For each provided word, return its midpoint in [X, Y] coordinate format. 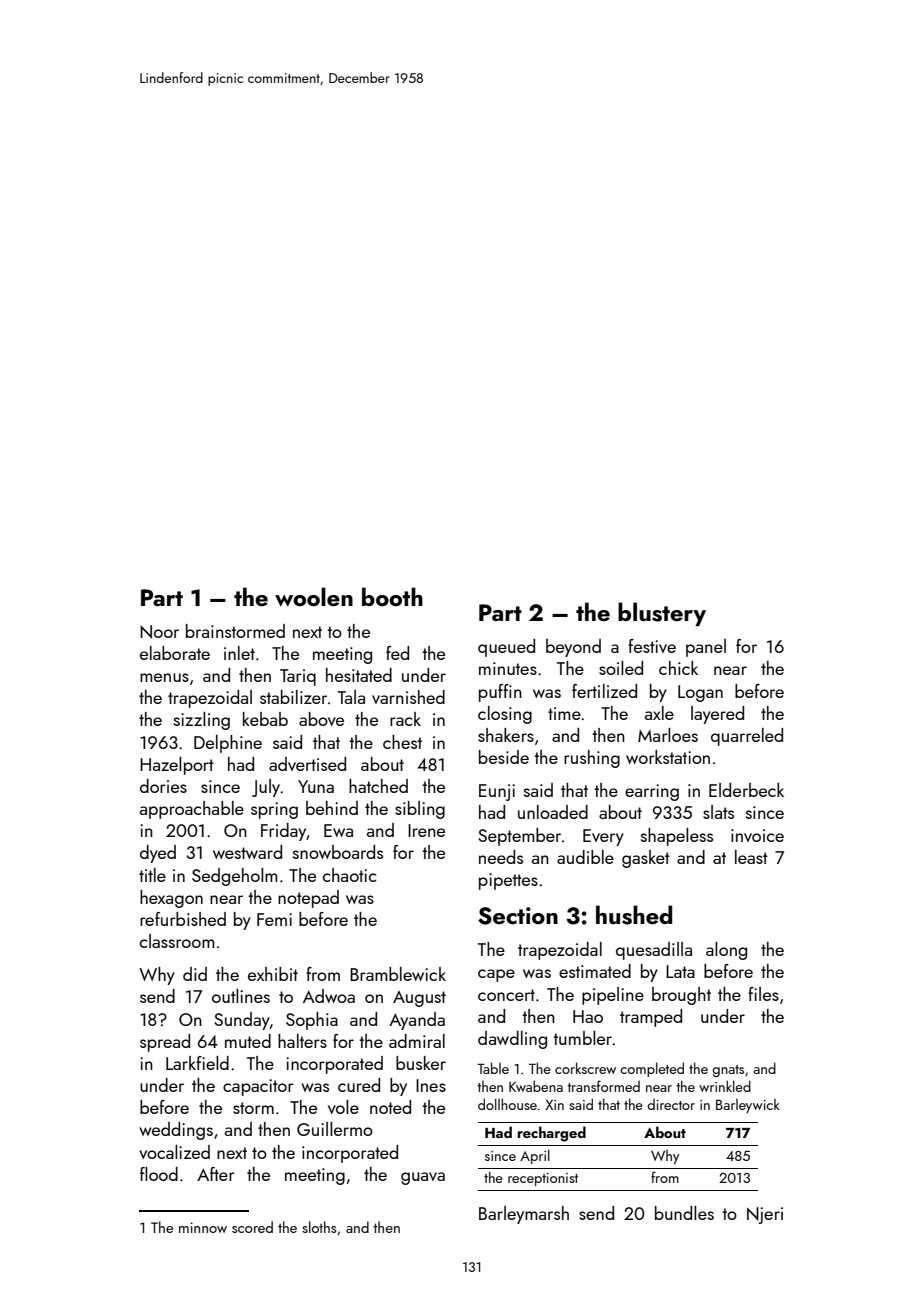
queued [506, 648]
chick [678, 668]
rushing [592, 759]
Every [603, 837]
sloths [319, 1227]
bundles [684, 1213]
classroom [177, 941]
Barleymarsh [524, 1215]
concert [506, 995]
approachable [192, 810]
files [763, 994]
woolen [314, 596]
